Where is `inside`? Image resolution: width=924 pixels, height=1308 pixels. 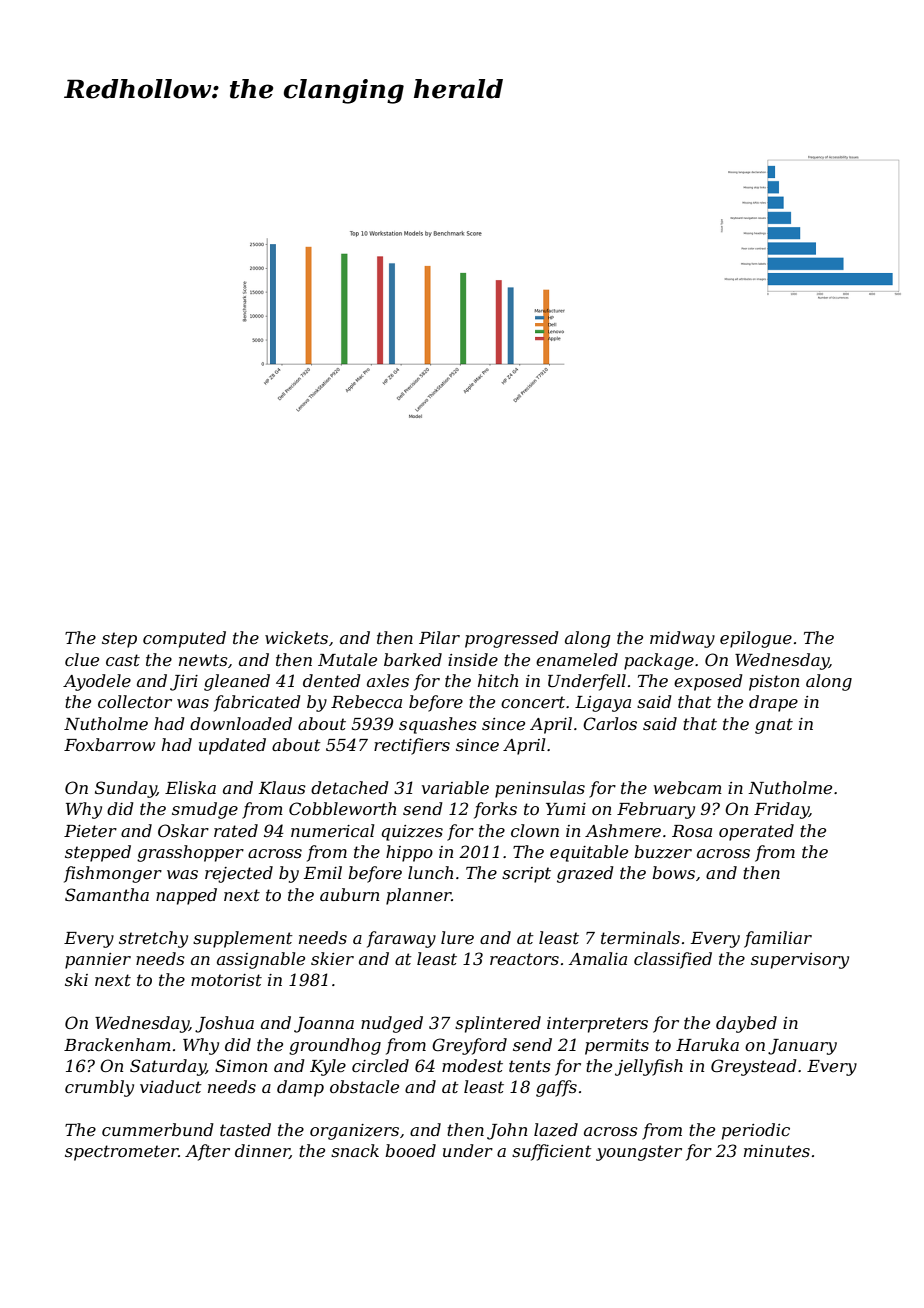 inside is located at coordinates (473, 659).
